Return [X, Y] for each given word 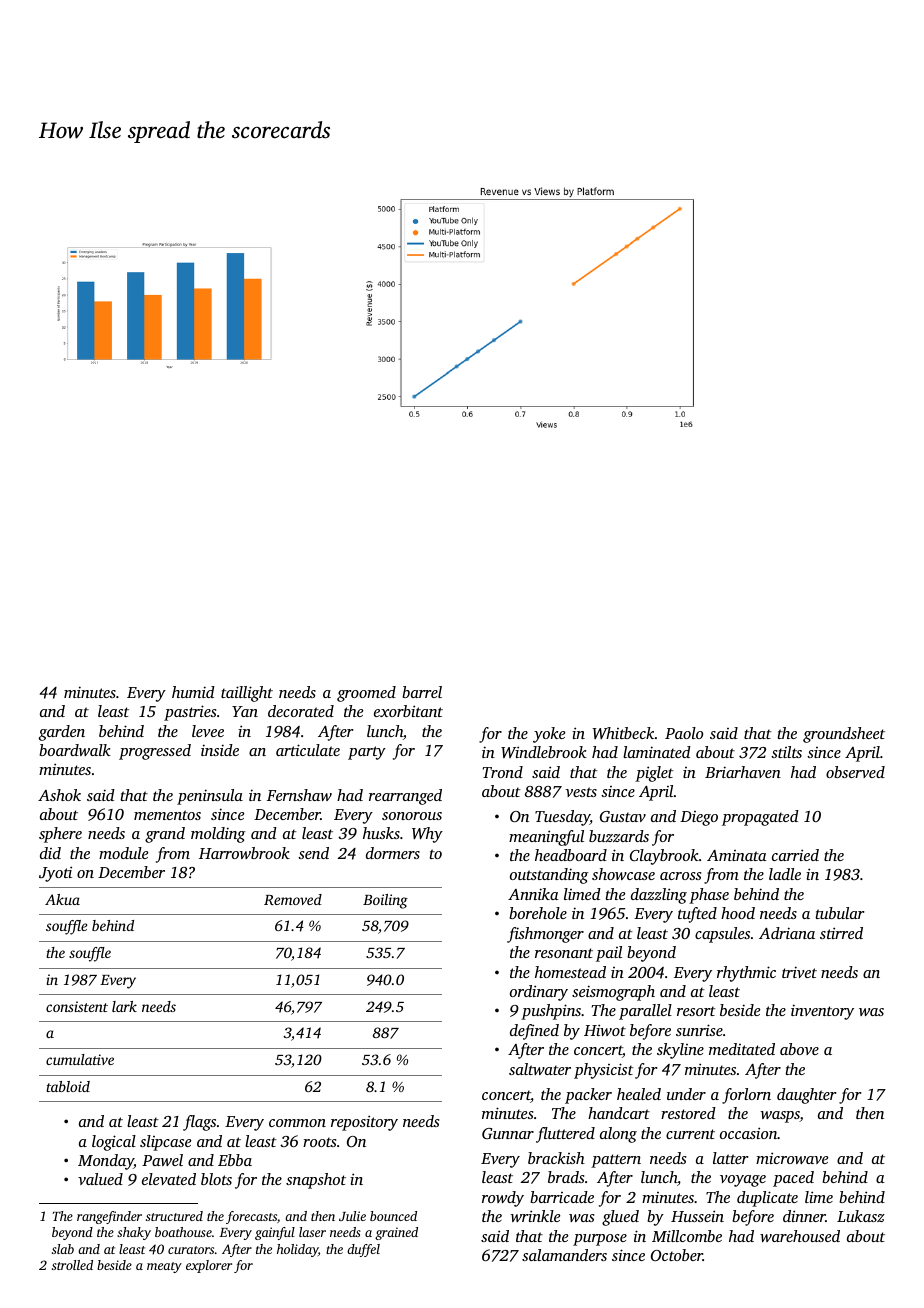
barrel [422, 692]
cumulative [80, 1059]
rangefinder [109, 1217]
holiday [297, 1250]
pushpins [551, 1012]
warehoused [800, 1236]
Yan [245, 711]
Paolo [684, 733]
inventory [822, 1012]
